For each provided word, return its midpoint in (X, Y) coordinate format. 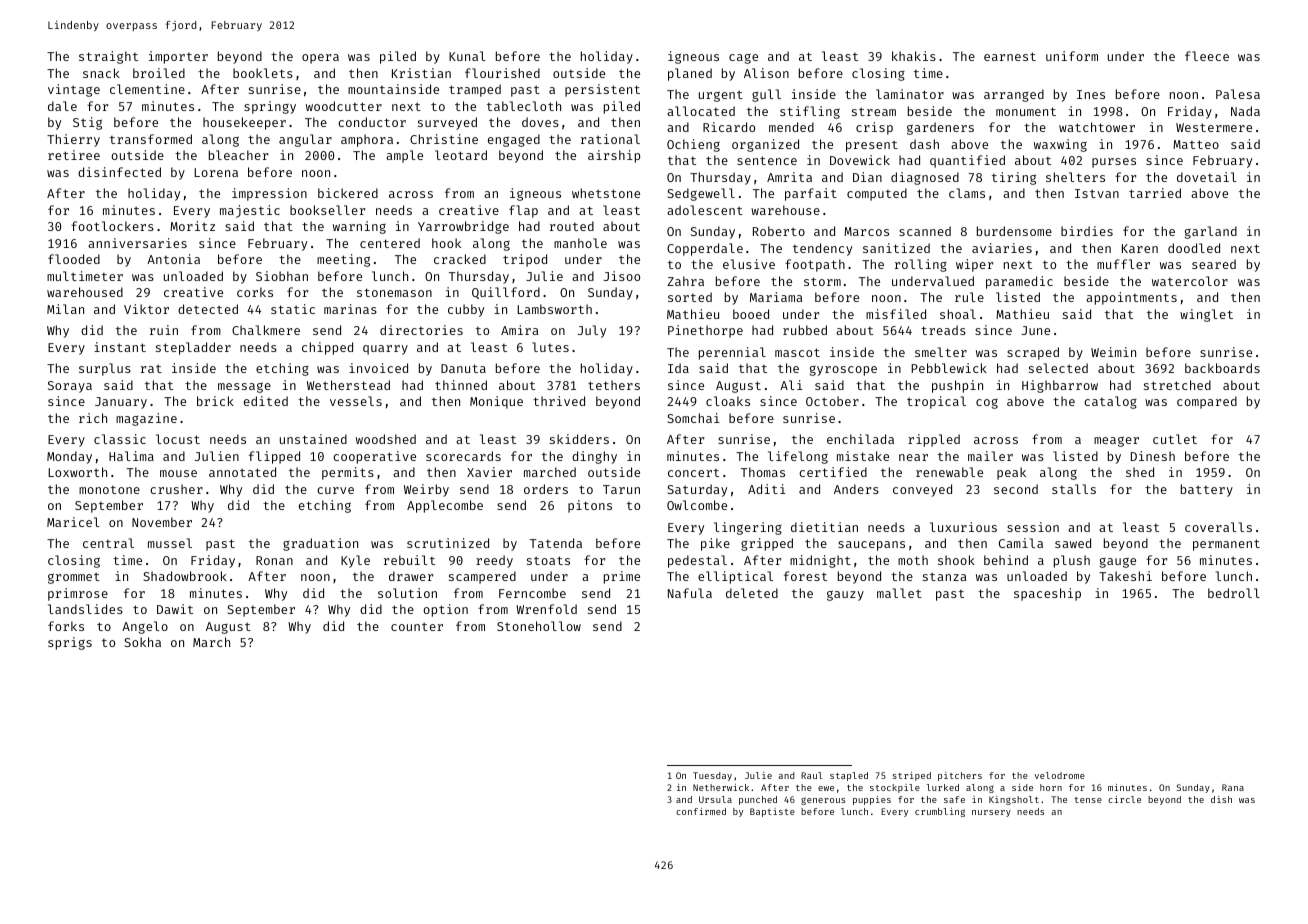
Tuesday (712, 776)
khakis (914, 56)
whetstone (606, 193)
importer (178, 57)
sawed (1073, 543)
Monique (496, 402)
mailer (990, 456)
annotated (242, 472)
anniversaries (137, 243)
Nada (1245, 111)
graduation (320, 544)
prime (622, 577)
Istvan (1097, 193)
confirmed (701, 811)
